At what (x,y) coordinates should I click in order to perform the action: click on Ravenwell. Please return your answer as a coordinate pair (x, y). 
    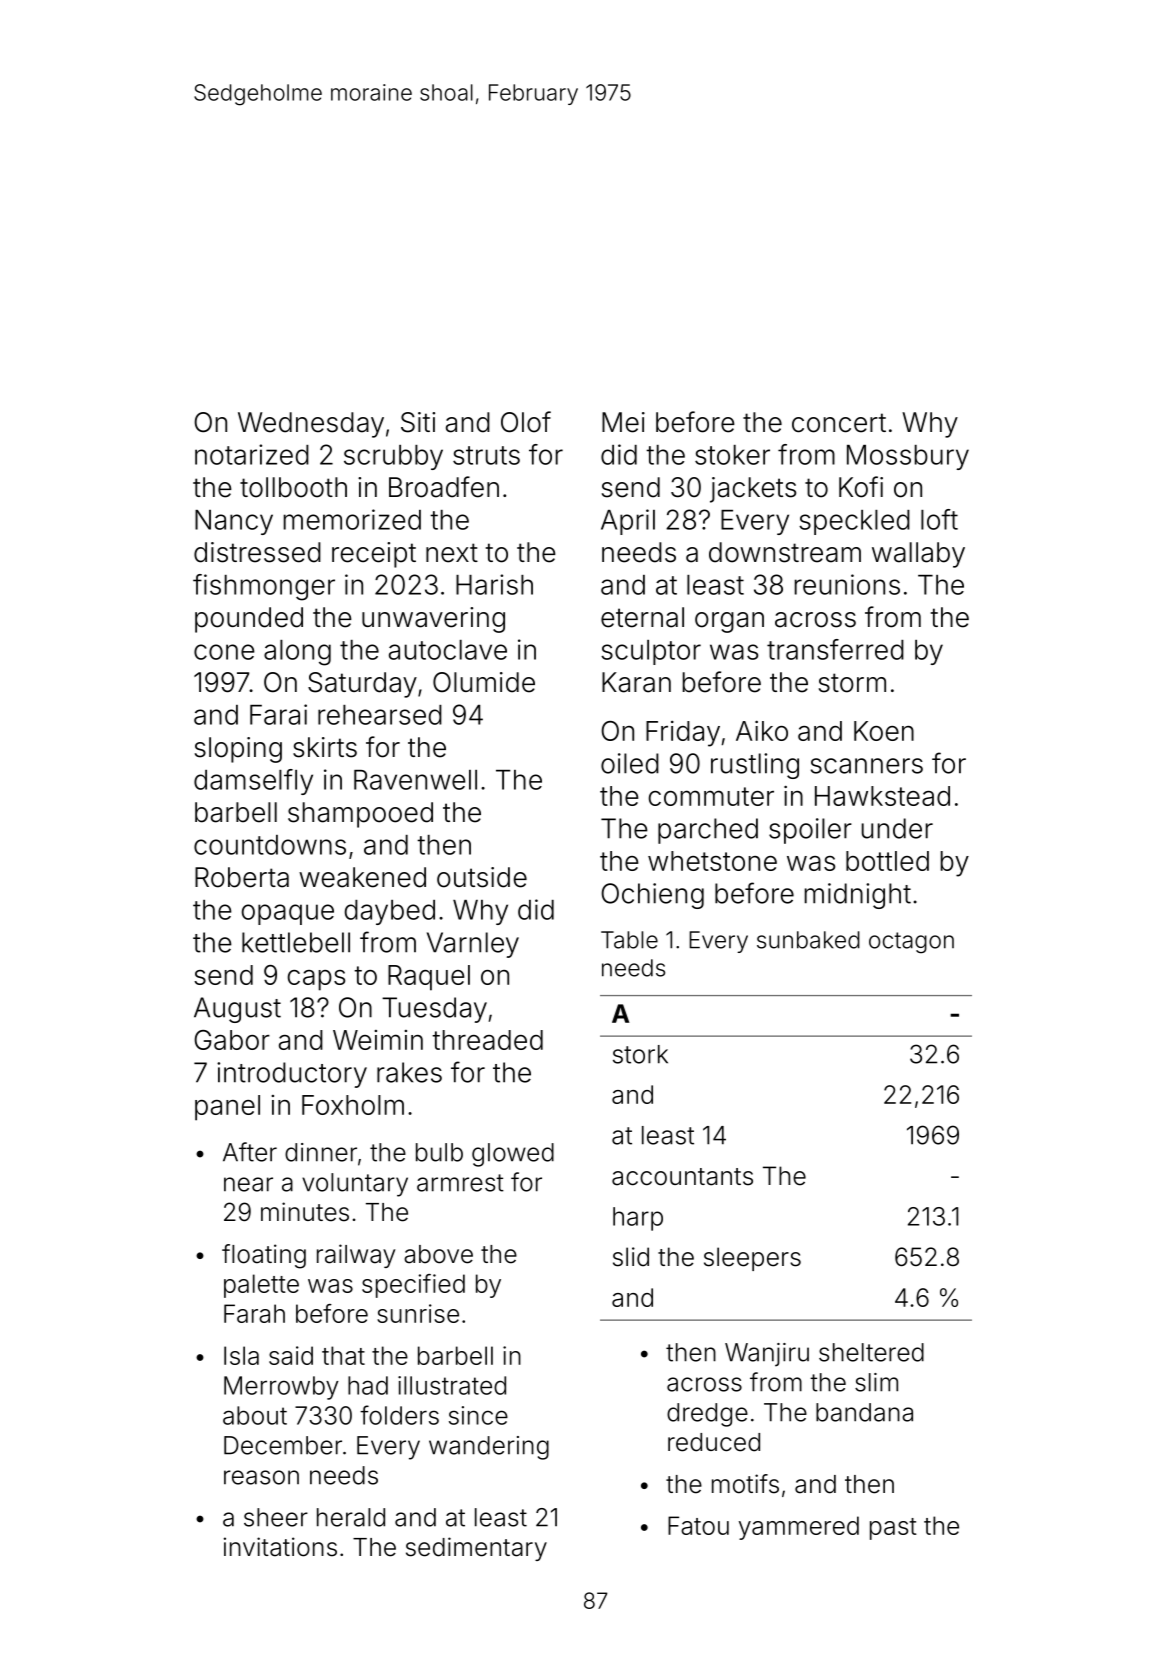
    Looking at the image, I should click on (415, 780).
